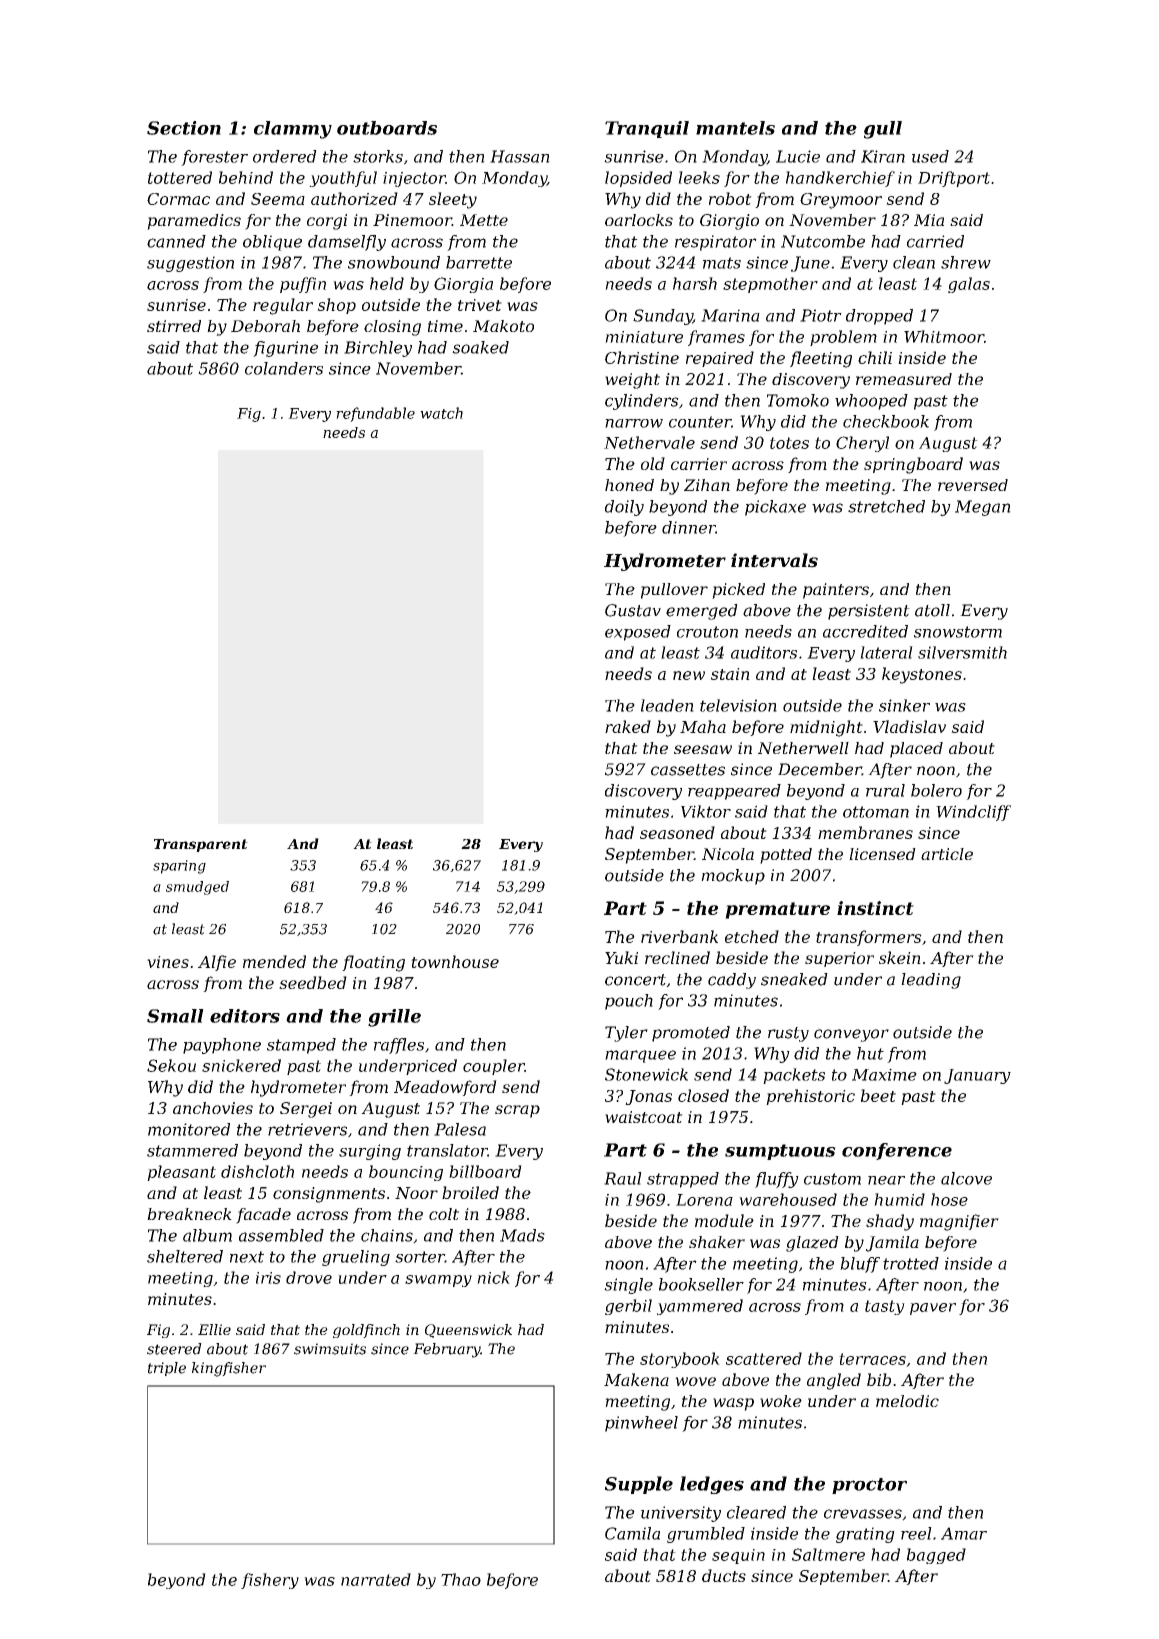  What do you see at coordinates (977, 1076) in the screenshot?
I see `January` at bounding box center [977, 1076].
